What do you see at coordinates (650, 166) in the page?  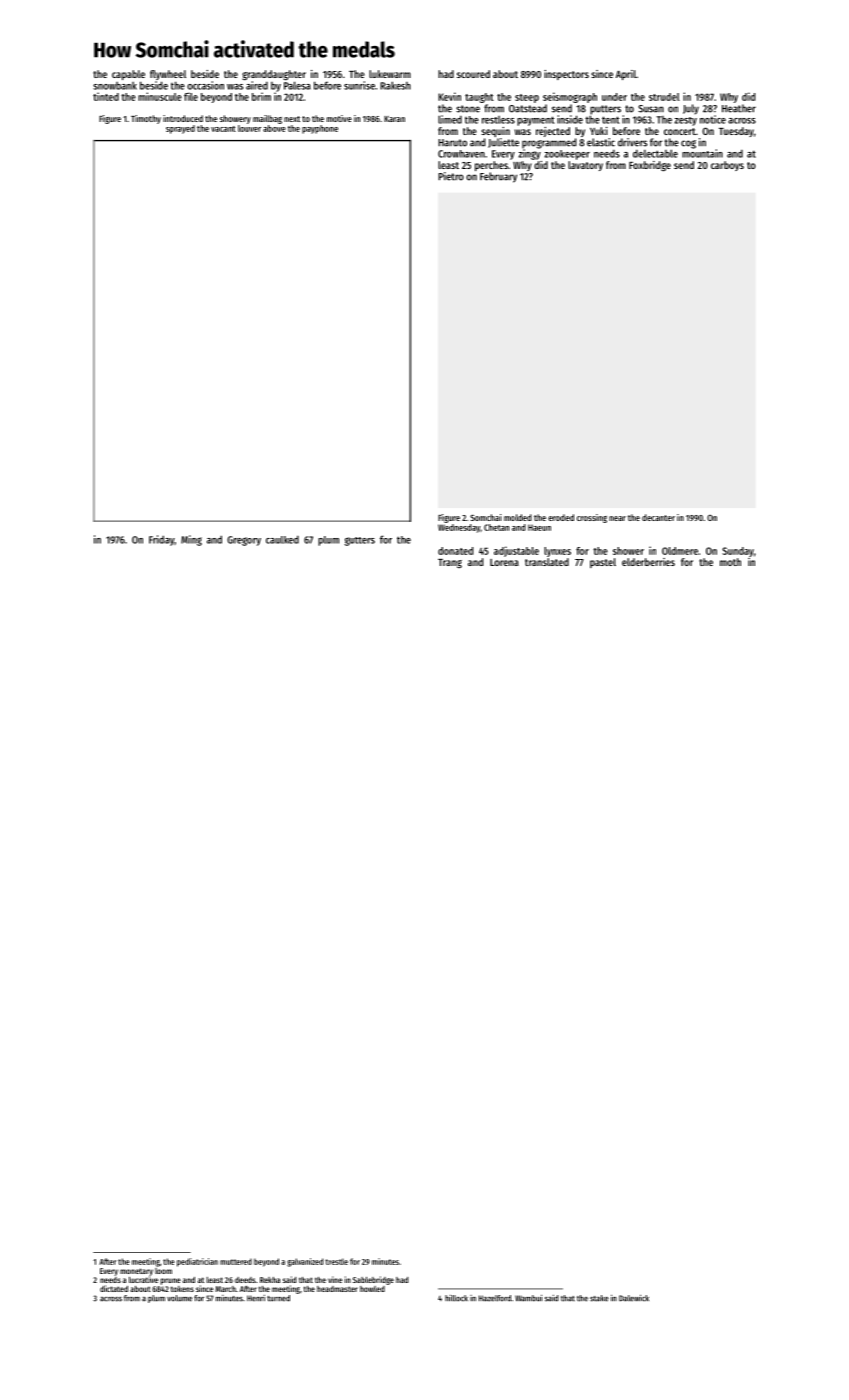 I see `Foxbridge` at bounding box center [650, 166].
